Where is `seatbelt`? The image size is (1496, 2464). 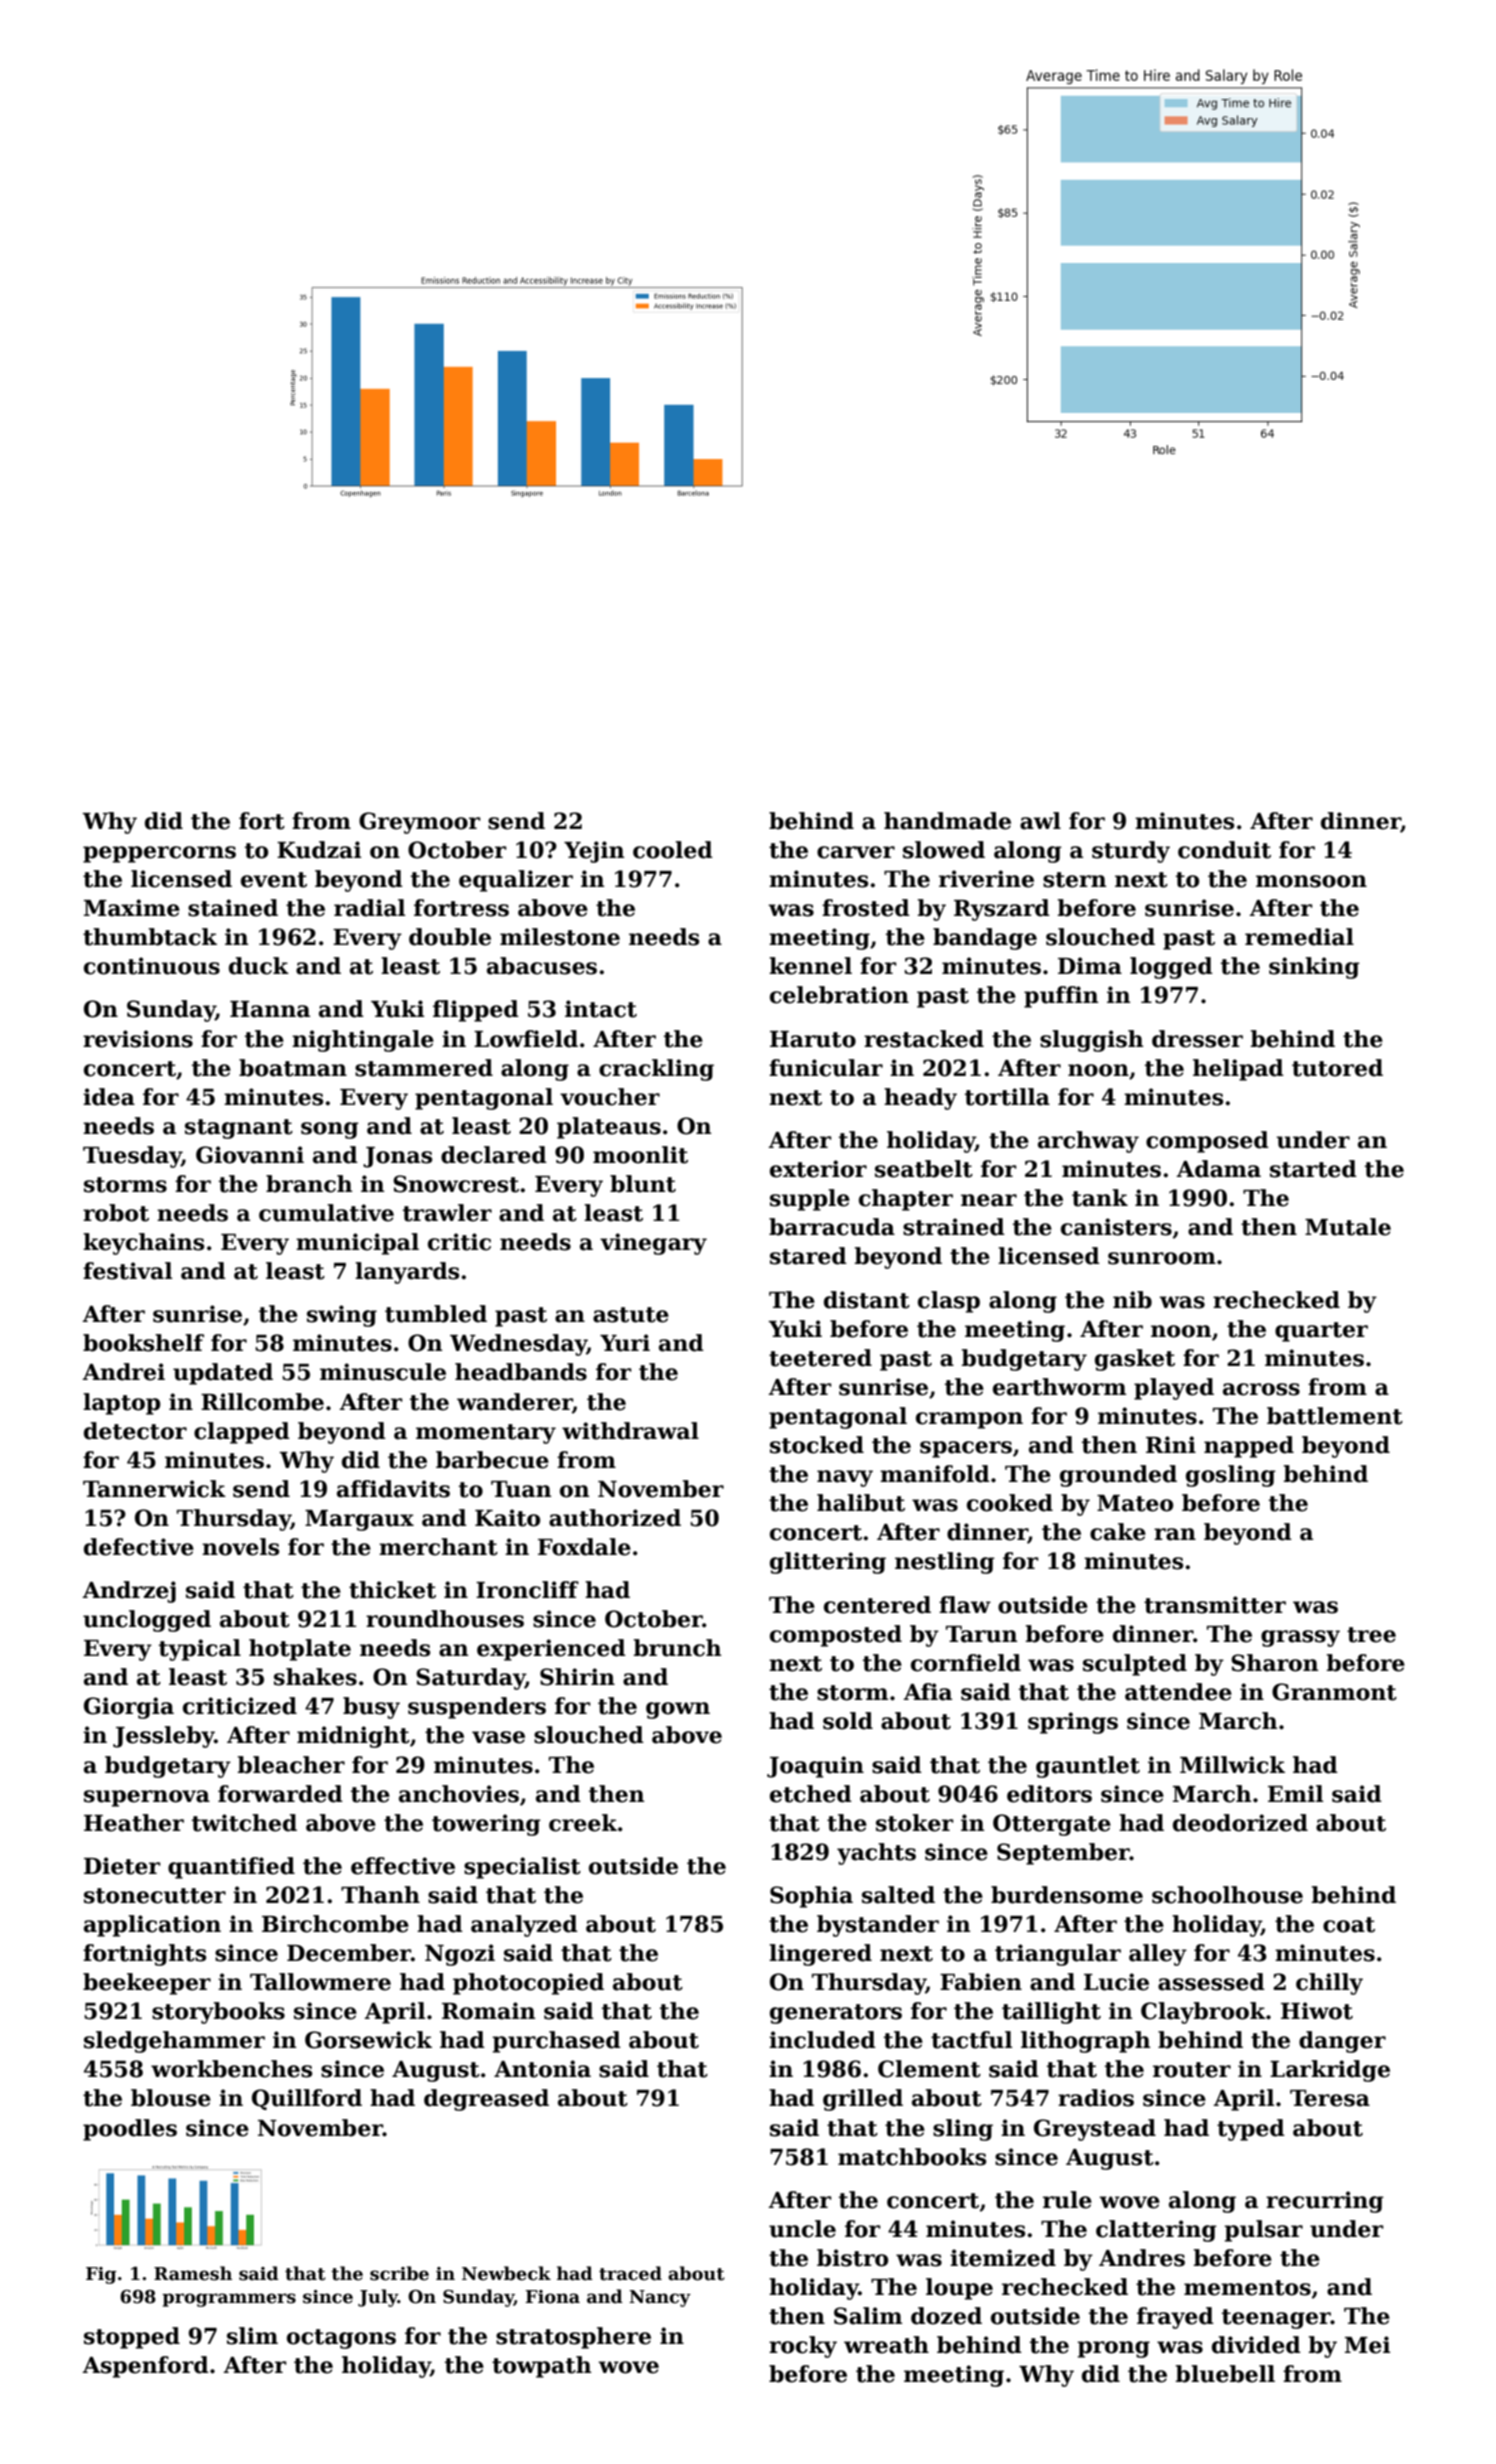
seatbelt is located at coordinates (924, 1169).
